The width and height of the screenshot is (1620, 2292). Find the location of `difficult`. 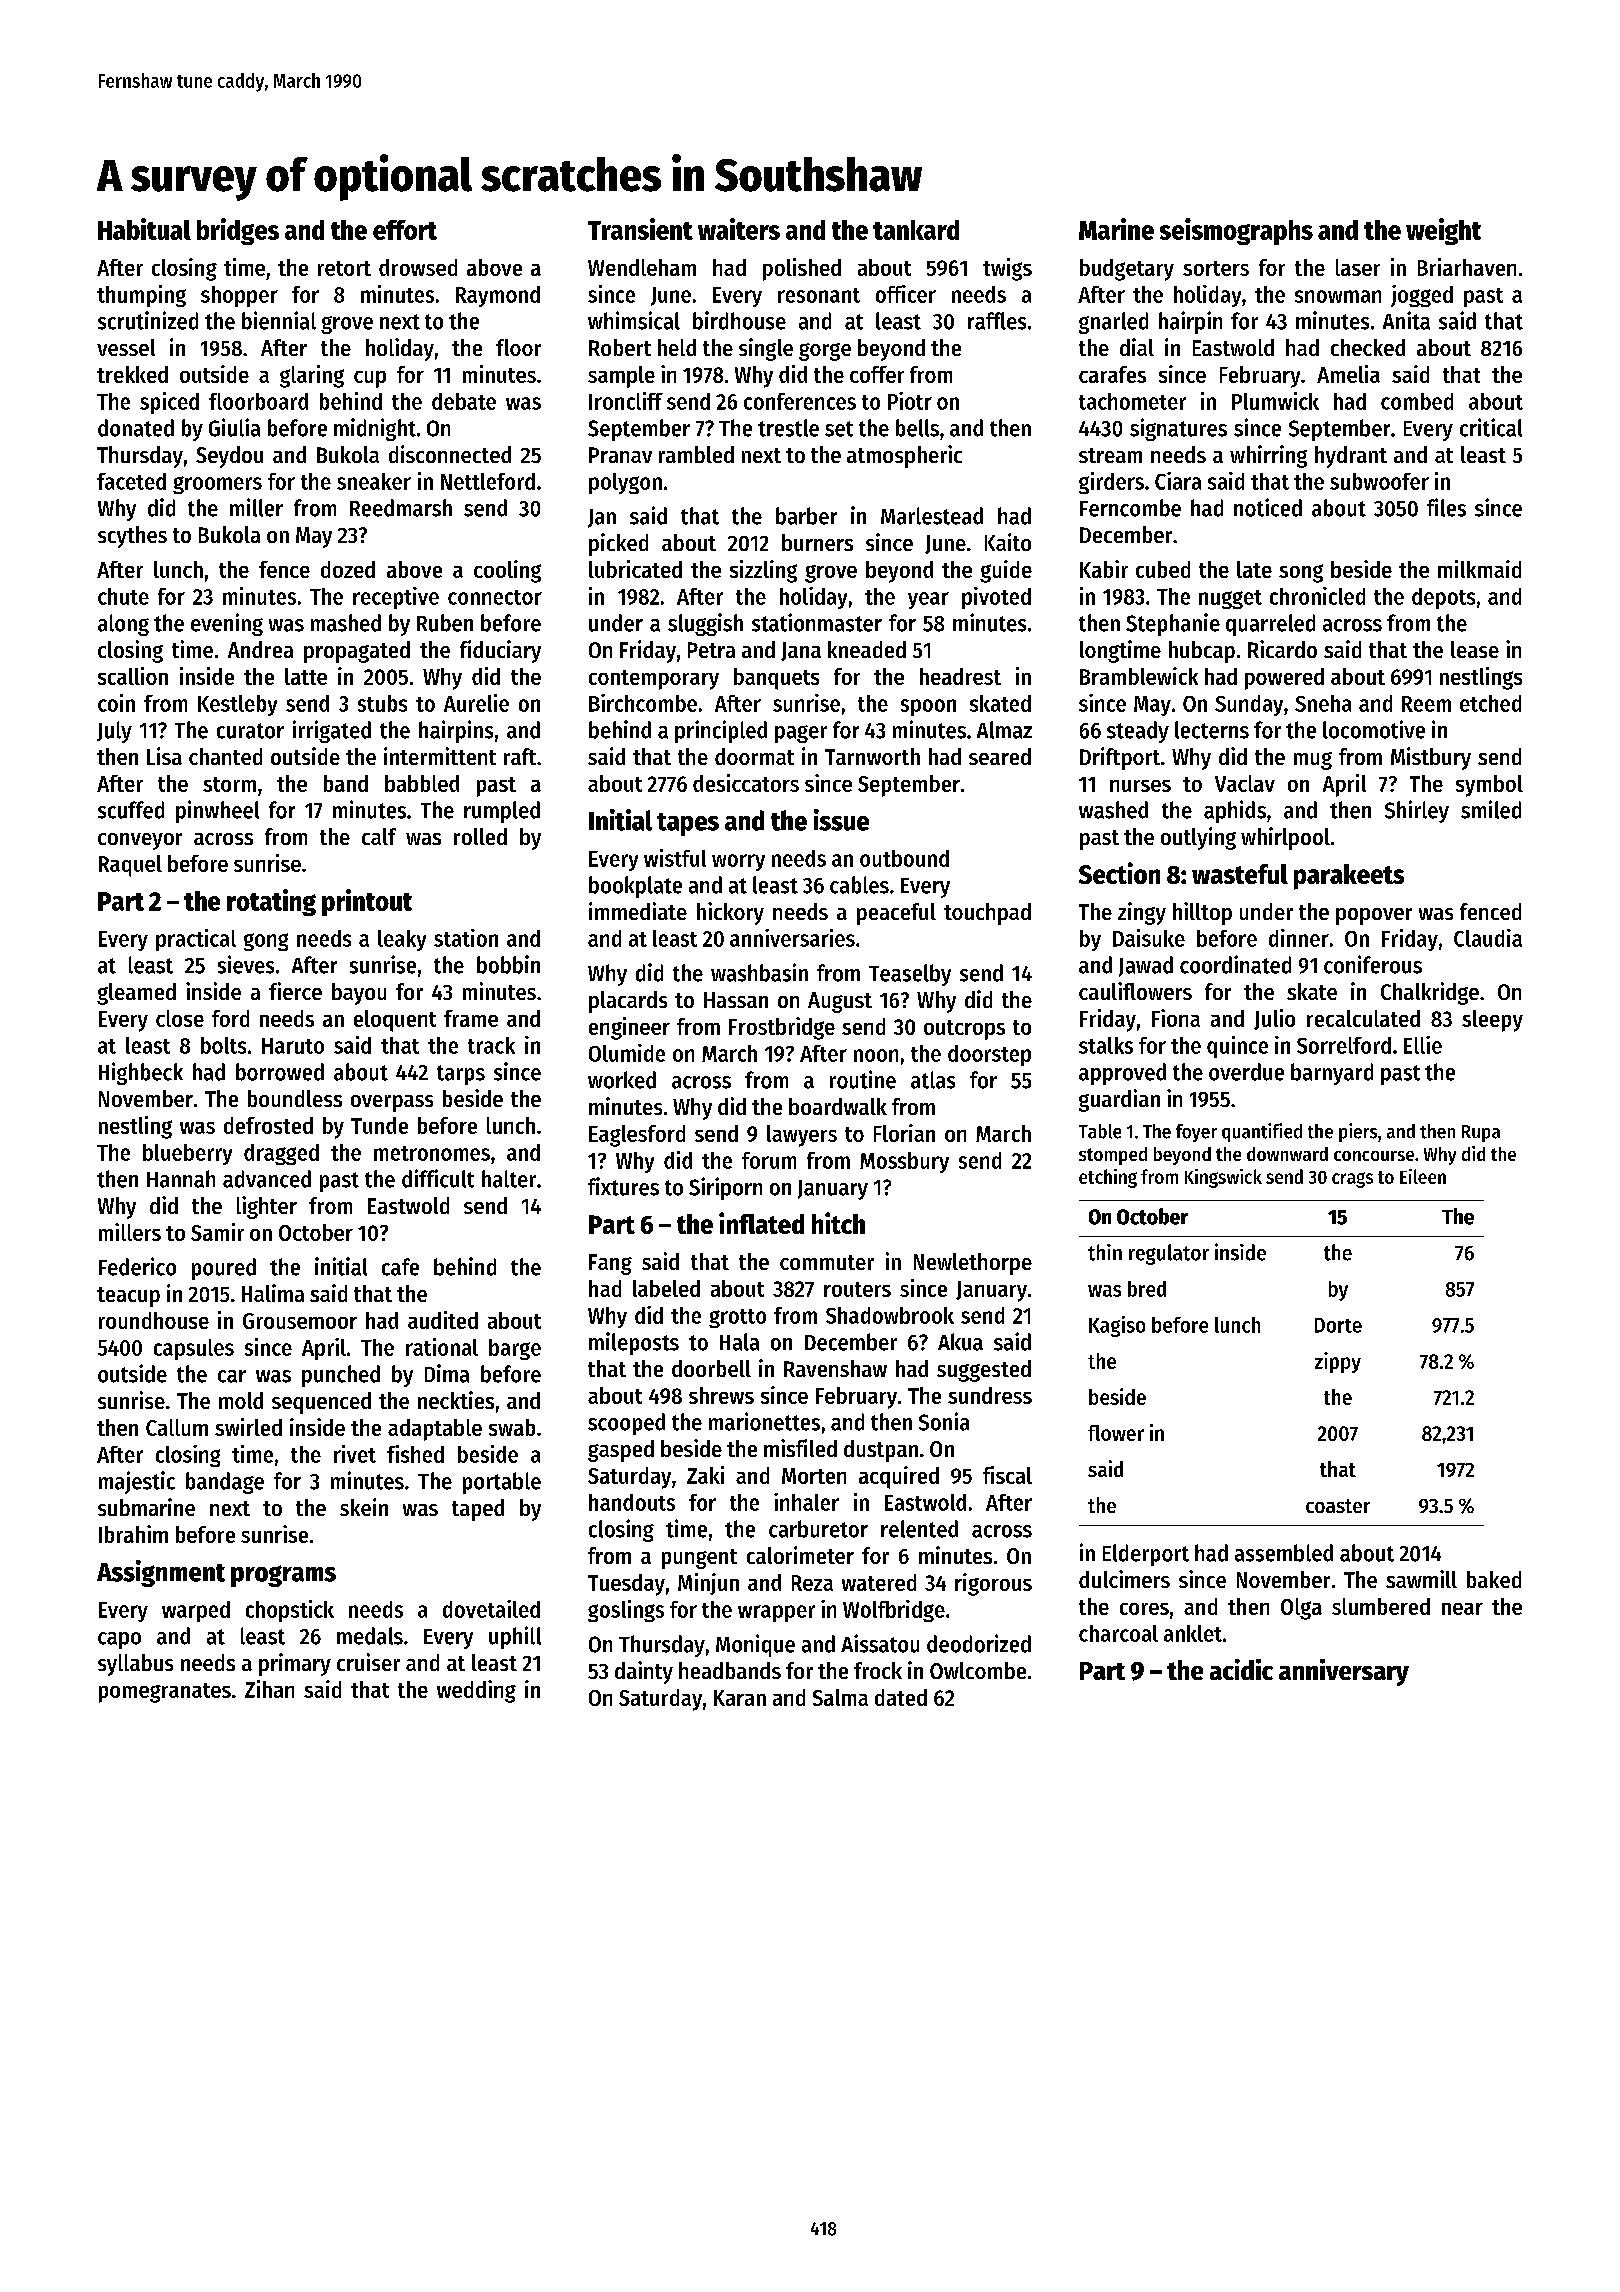

difficult is located at coordinates (438, 1178).
